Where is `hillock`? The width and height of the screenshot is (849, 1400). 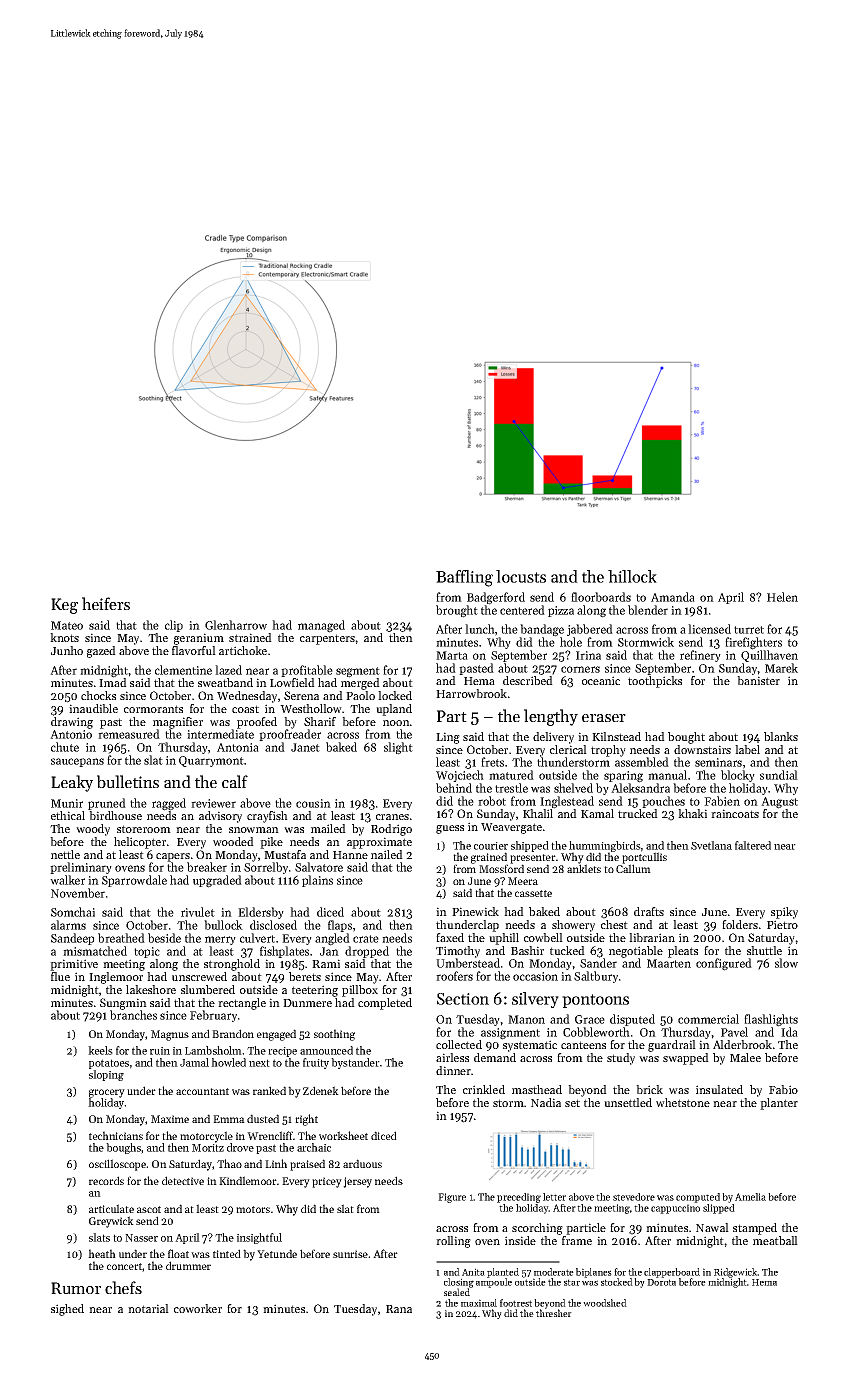
hillock is located at coordinates (632, 576).
